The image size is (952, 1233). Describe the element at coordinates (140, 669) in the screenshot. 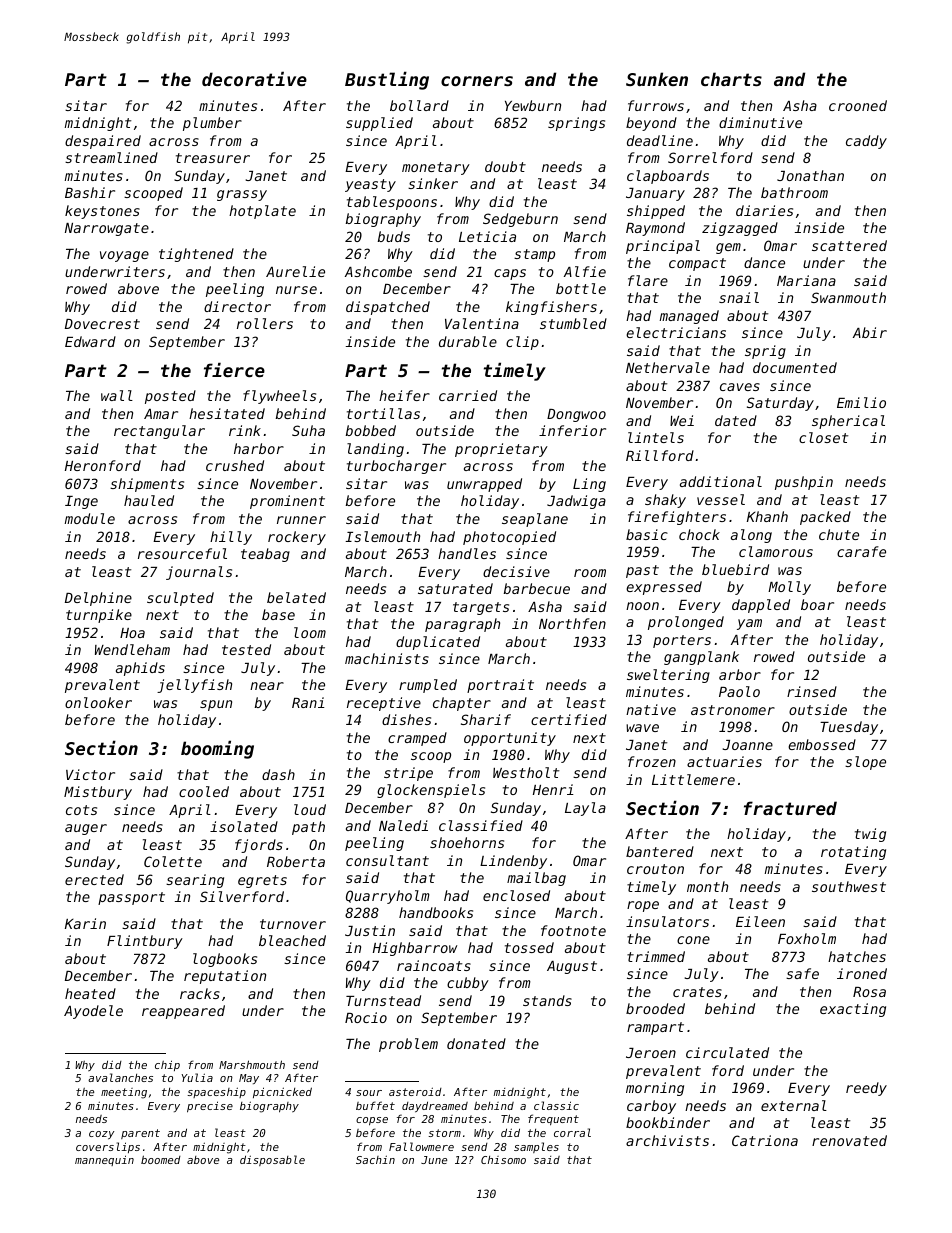

I see `aphids` at that location.
